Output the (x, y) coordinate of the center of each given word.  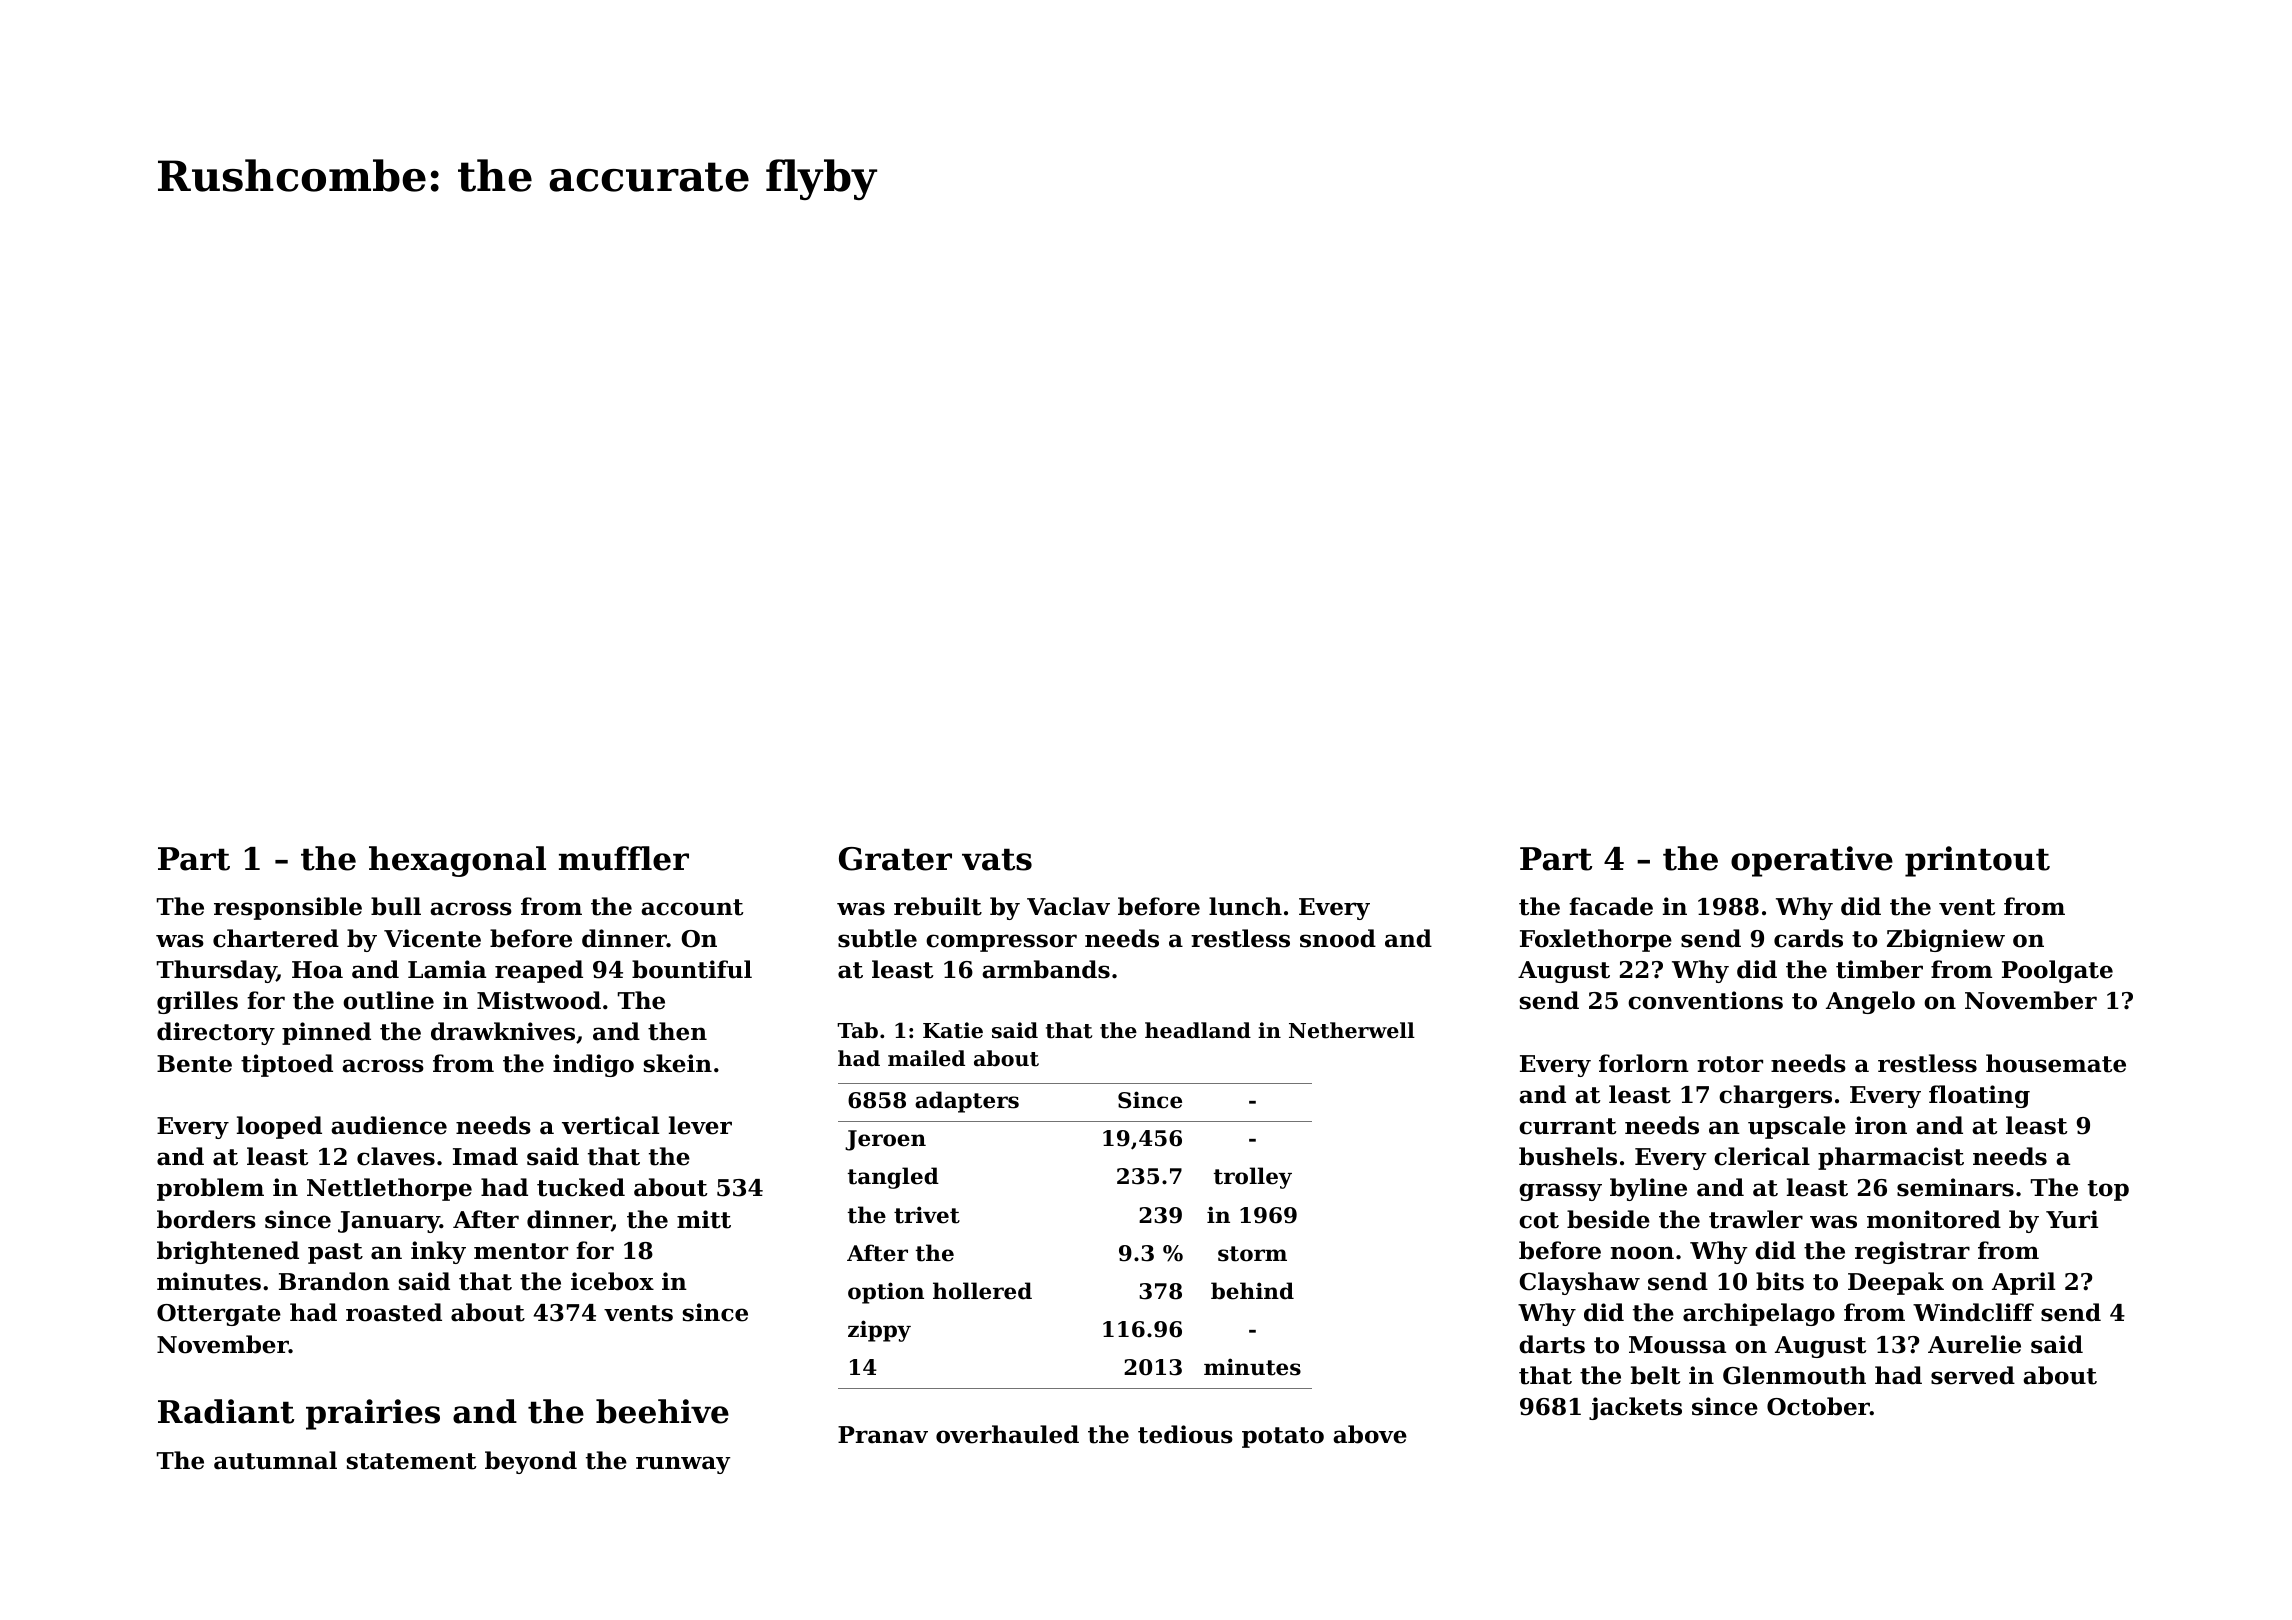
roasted (394, 1312)
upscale (1797, 1127)
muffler (624, 858)
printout (1977, 861)
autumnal (275, 1460)
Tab (857, 1030)
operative (1812, 861)
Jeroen (885, 1140)
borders (206, 1219)
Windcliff (1973, 1312)
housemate (2056, 1063)
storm (1252, 1254)
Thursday (217, 971)
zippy (879, 1331)
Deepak (1896, 1283)
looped (279, 1127)
